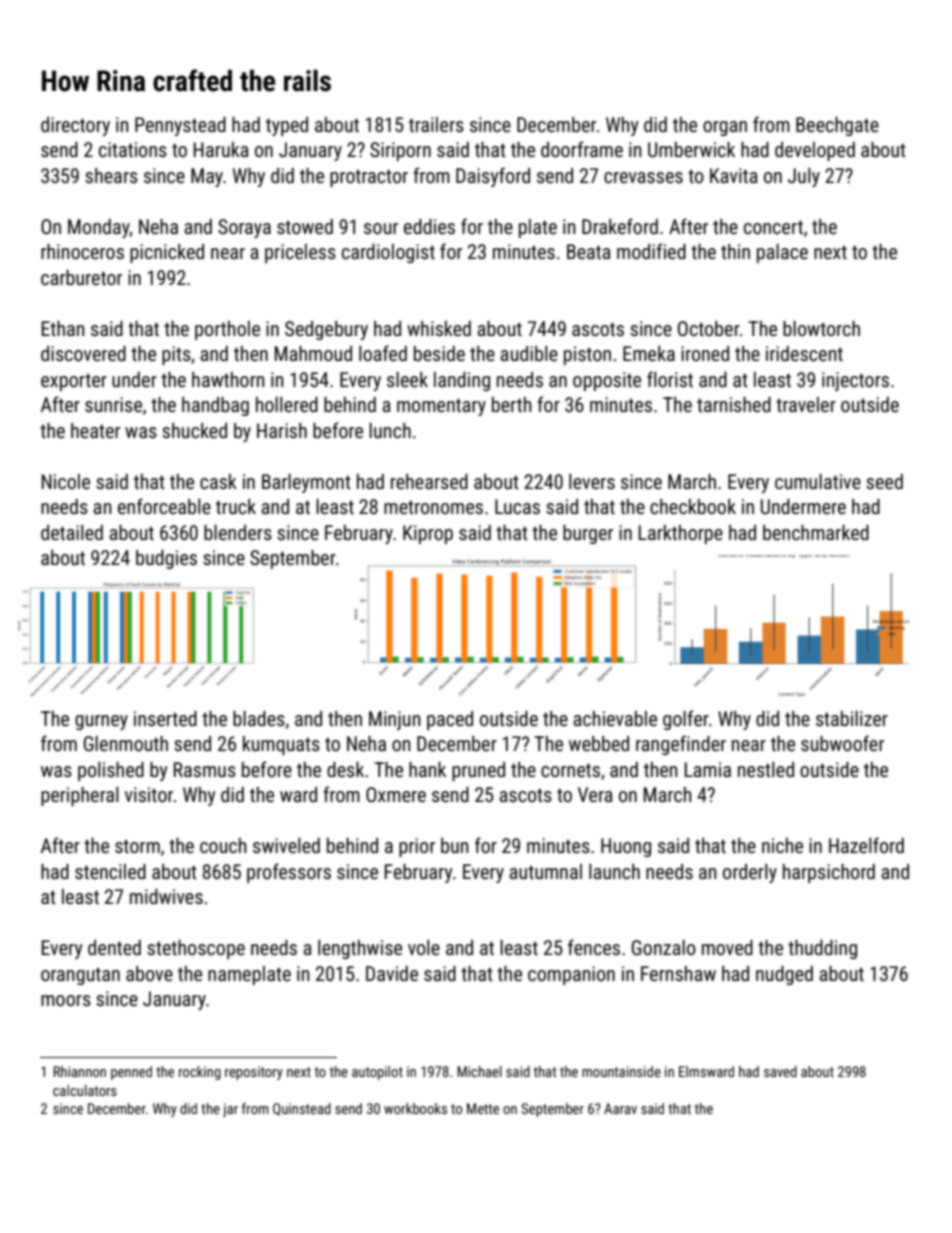 The width and height of the screenshot is (952, 1233). I want to click on budgies, so click(166, 559).
